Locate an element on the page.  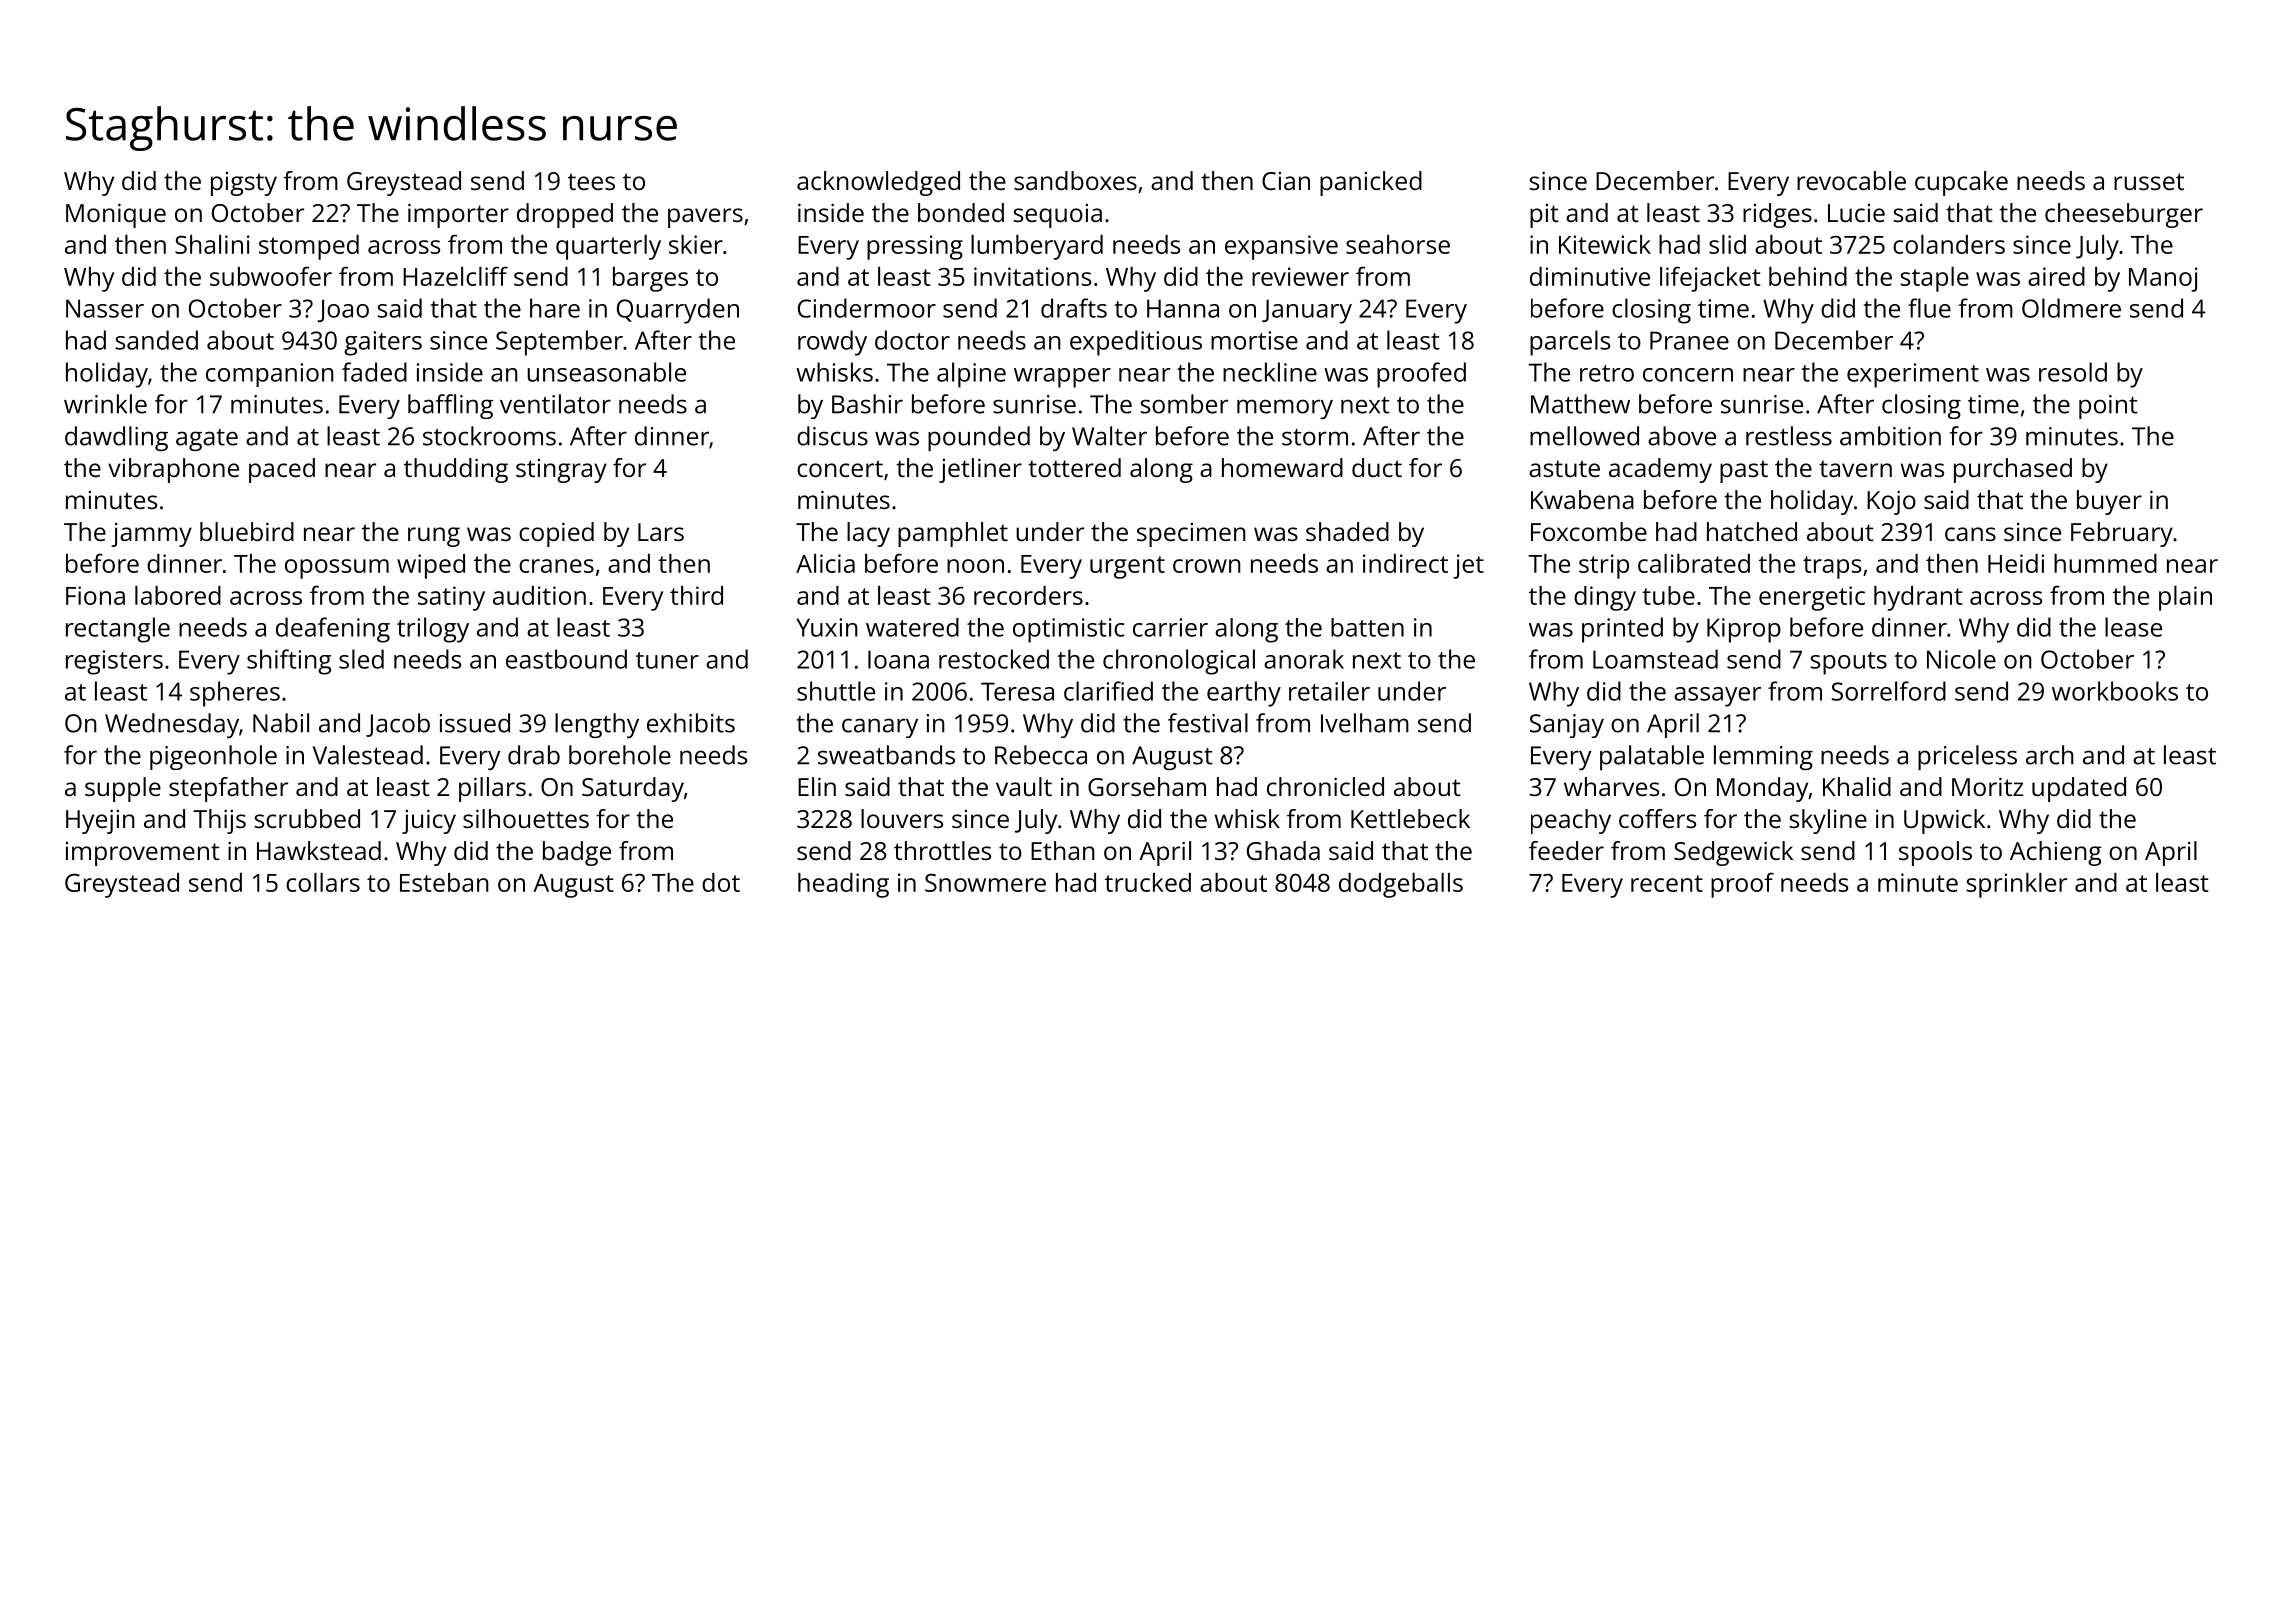
vibraphone is located at coordinates (173, 470).
